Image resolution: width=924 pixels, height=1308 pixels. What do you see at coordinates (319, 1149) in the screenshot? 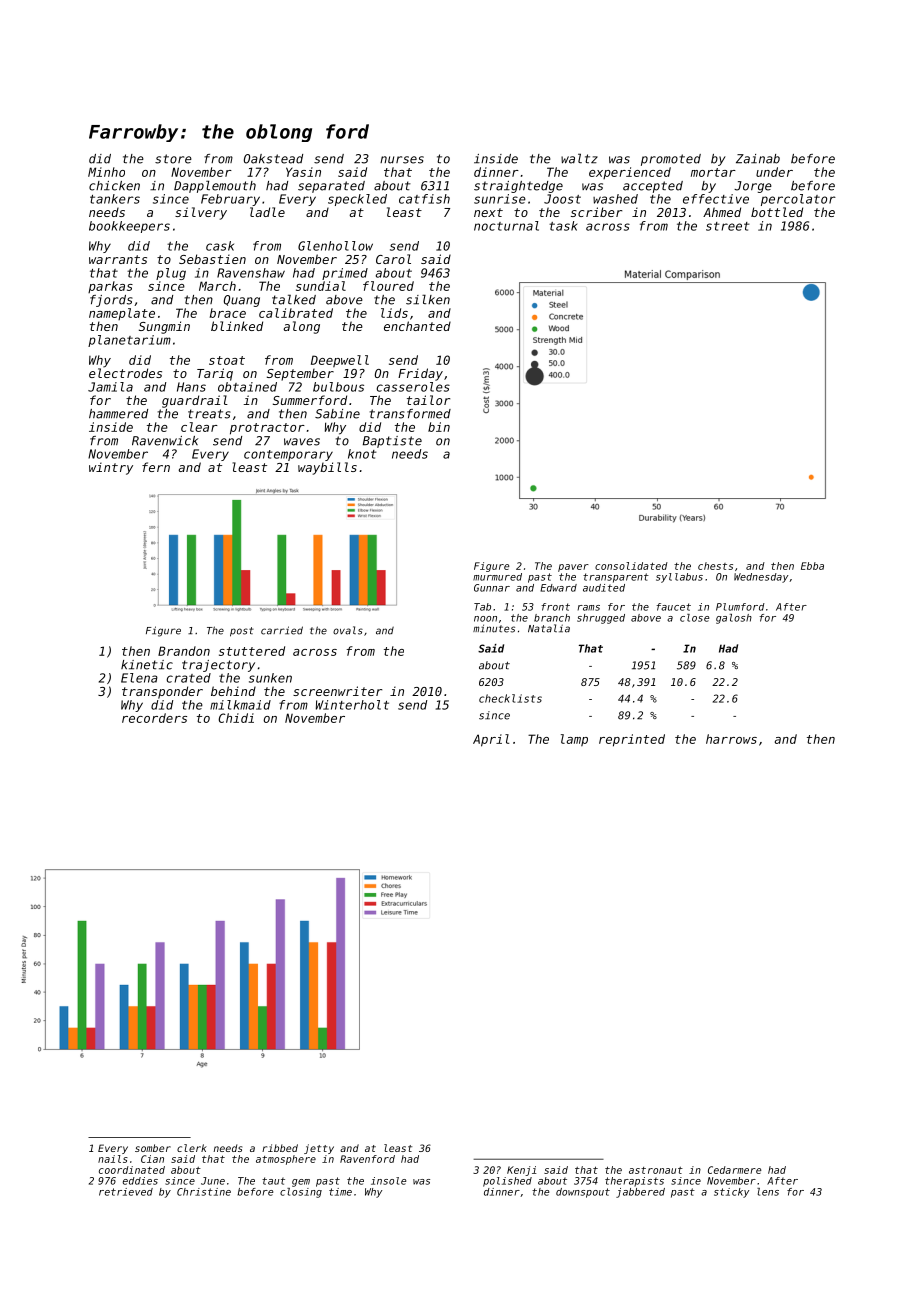
I see `jetty` at bounding box center [319, 1149].
